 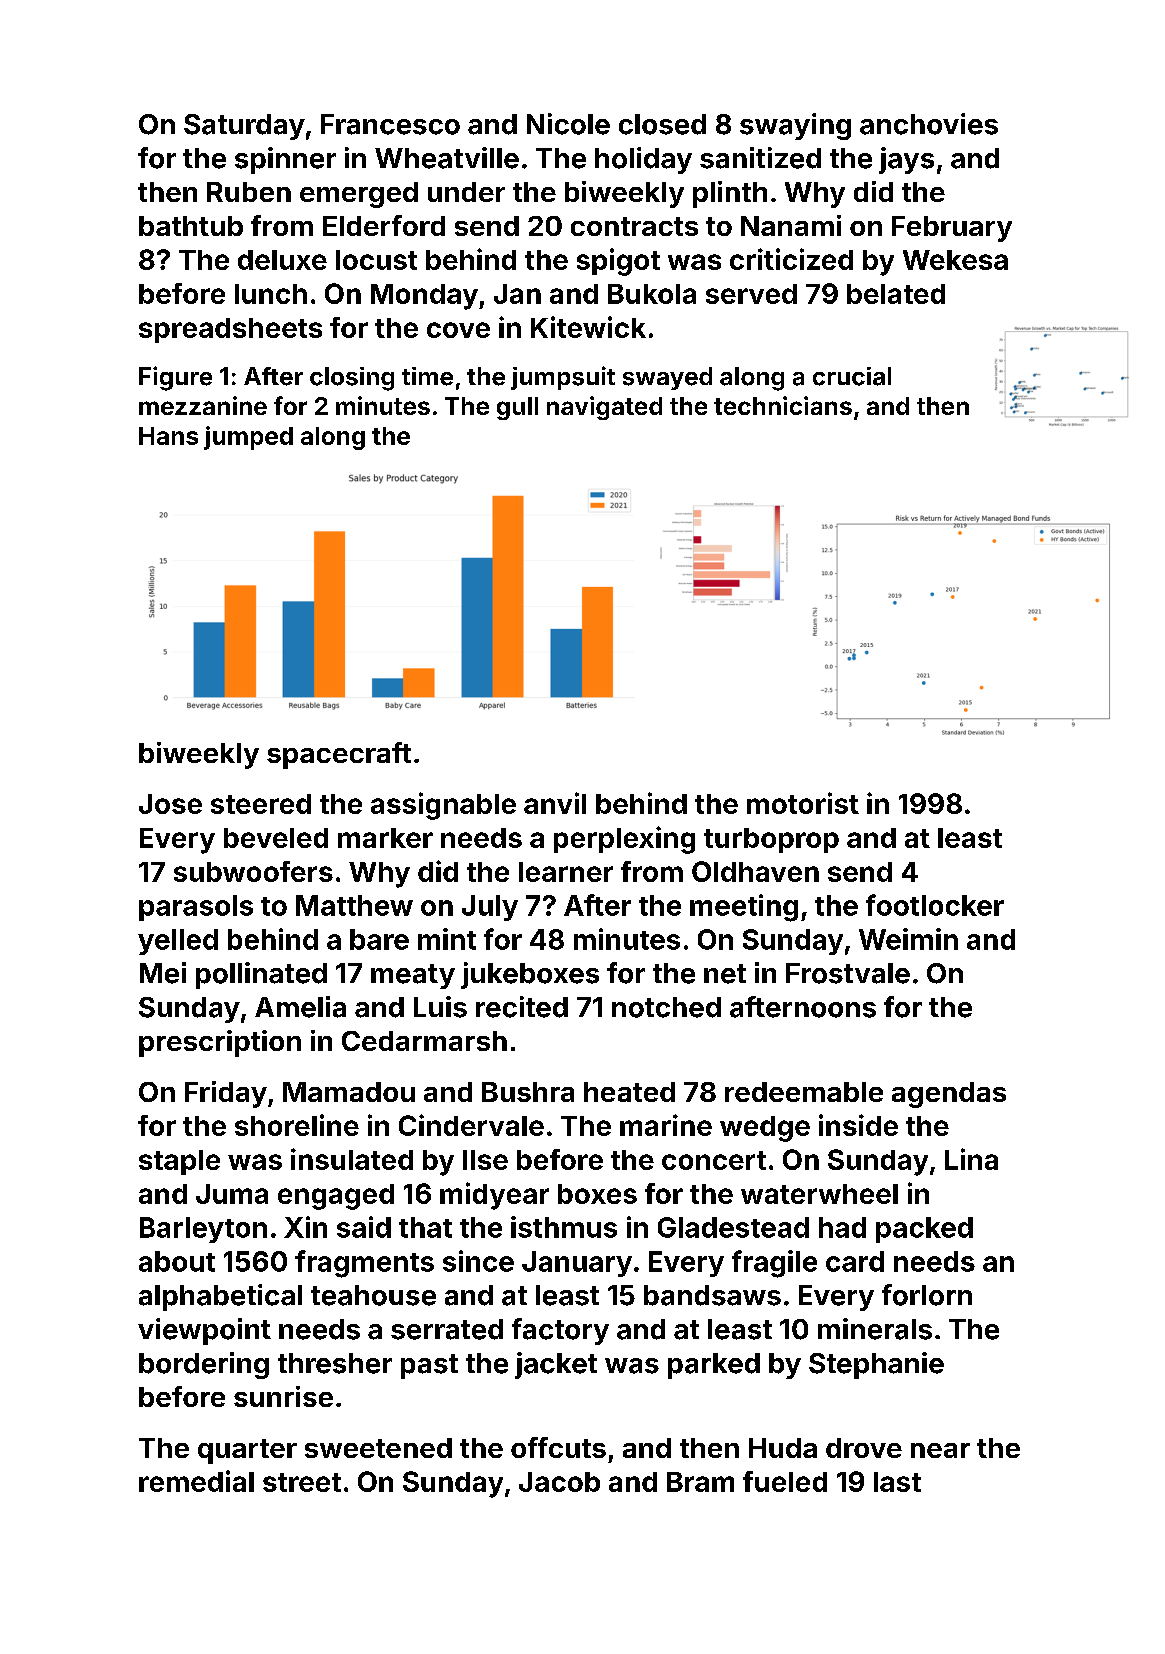 What do you see at coordinates (248, 438) in the page?
I see `jumped` at bounding box center [248, 438].
